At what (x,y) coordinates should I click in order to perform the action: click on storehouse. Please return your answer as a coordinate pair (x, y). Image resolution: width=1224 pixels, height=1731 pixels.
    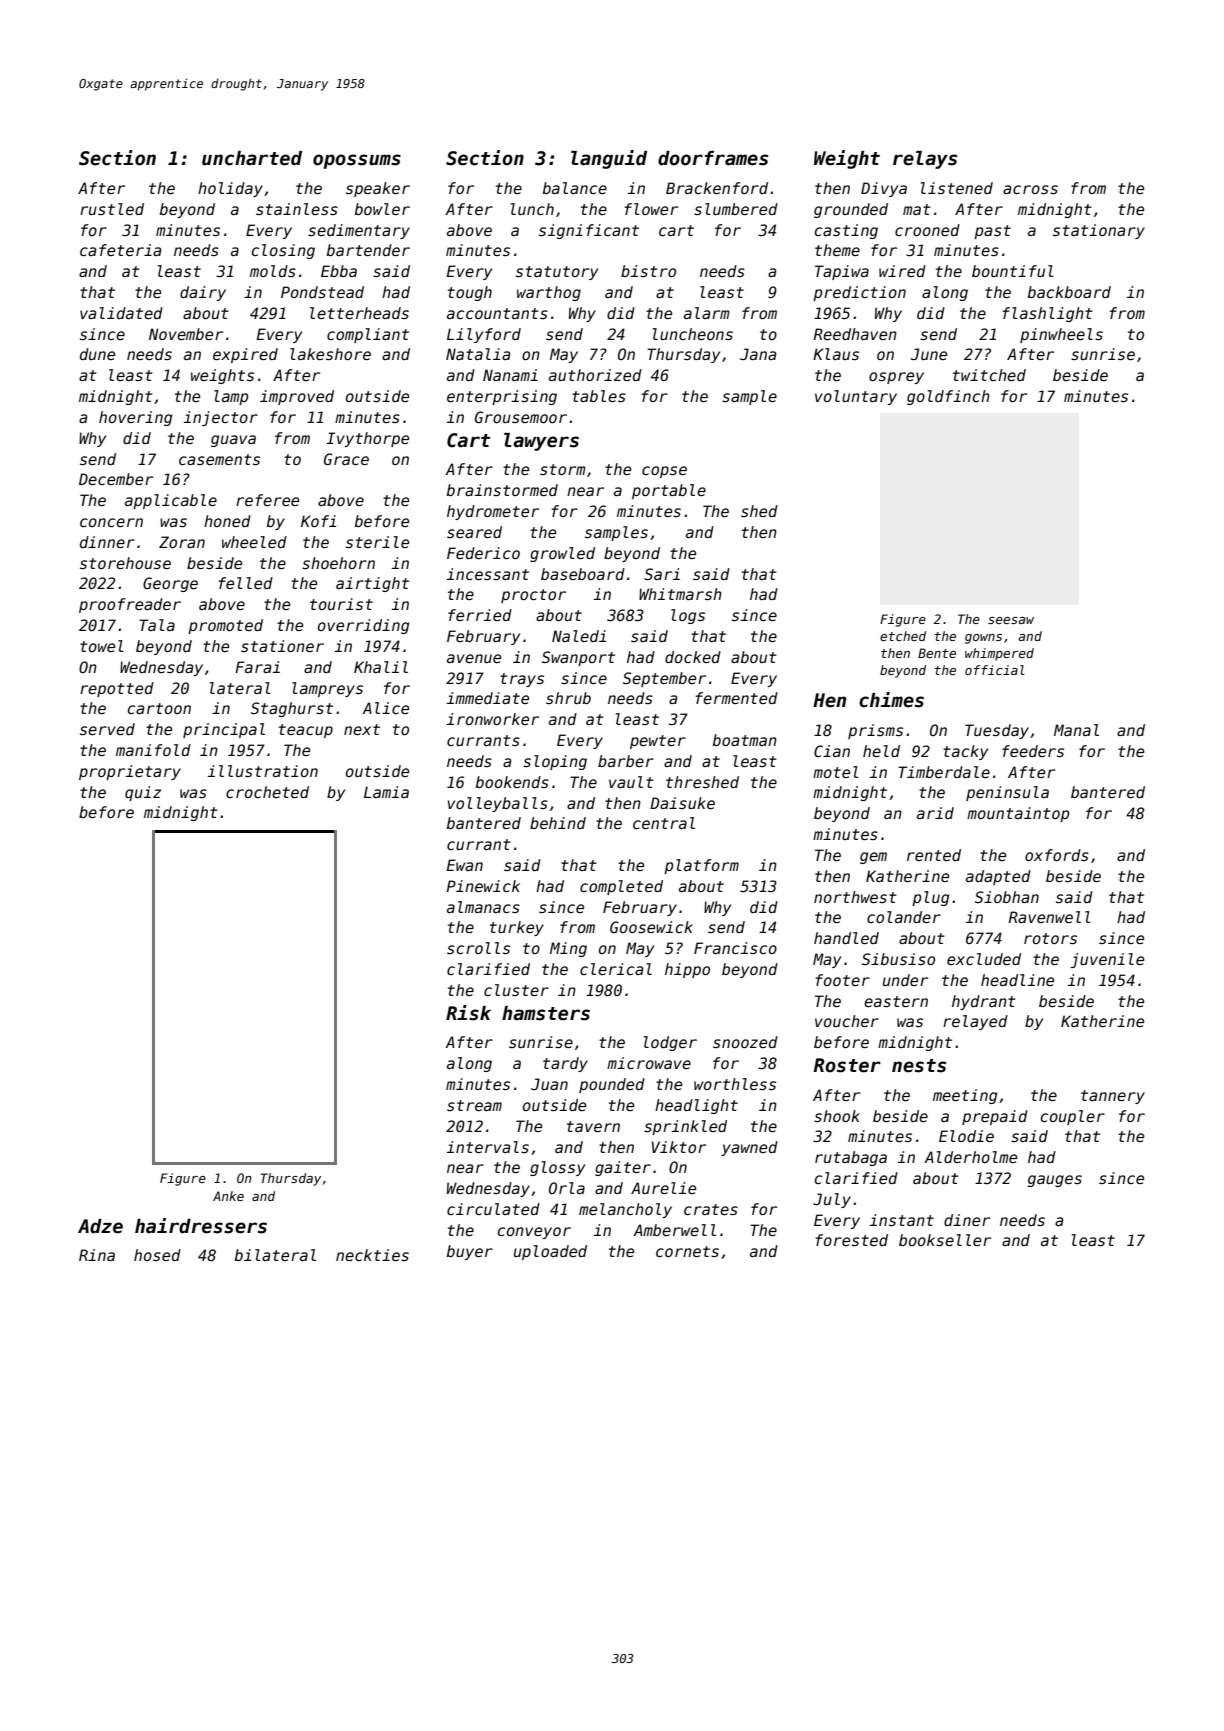
    Looking at the image, I should click on (125, 563).
